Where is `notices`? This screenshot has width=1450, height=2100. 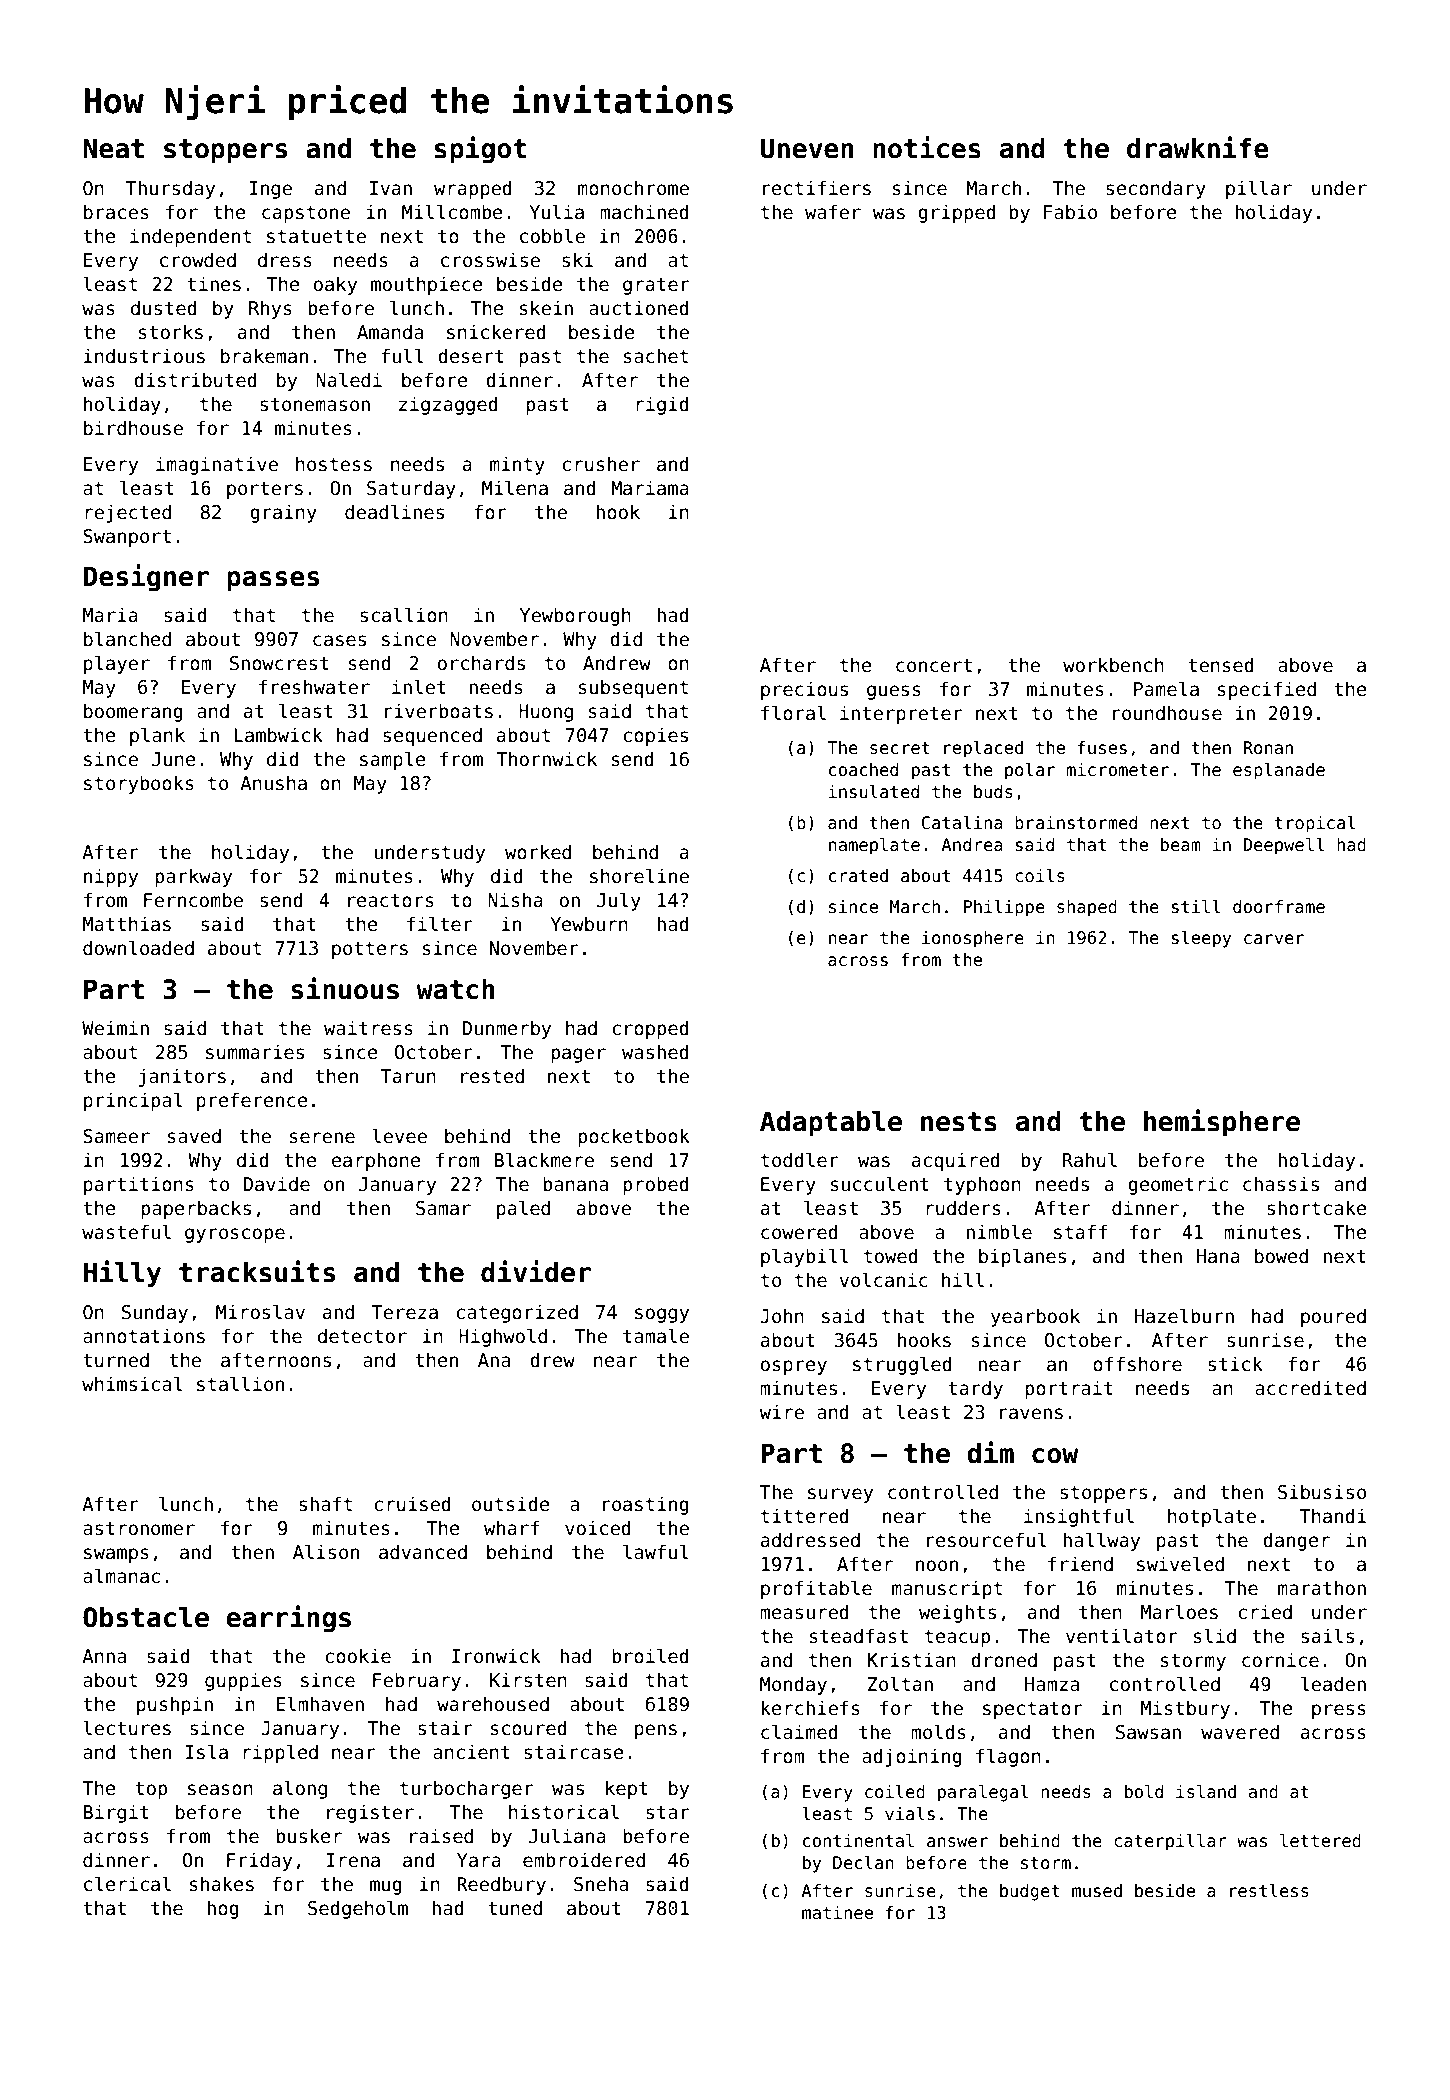 notices is located at coordinates (927, 147).
